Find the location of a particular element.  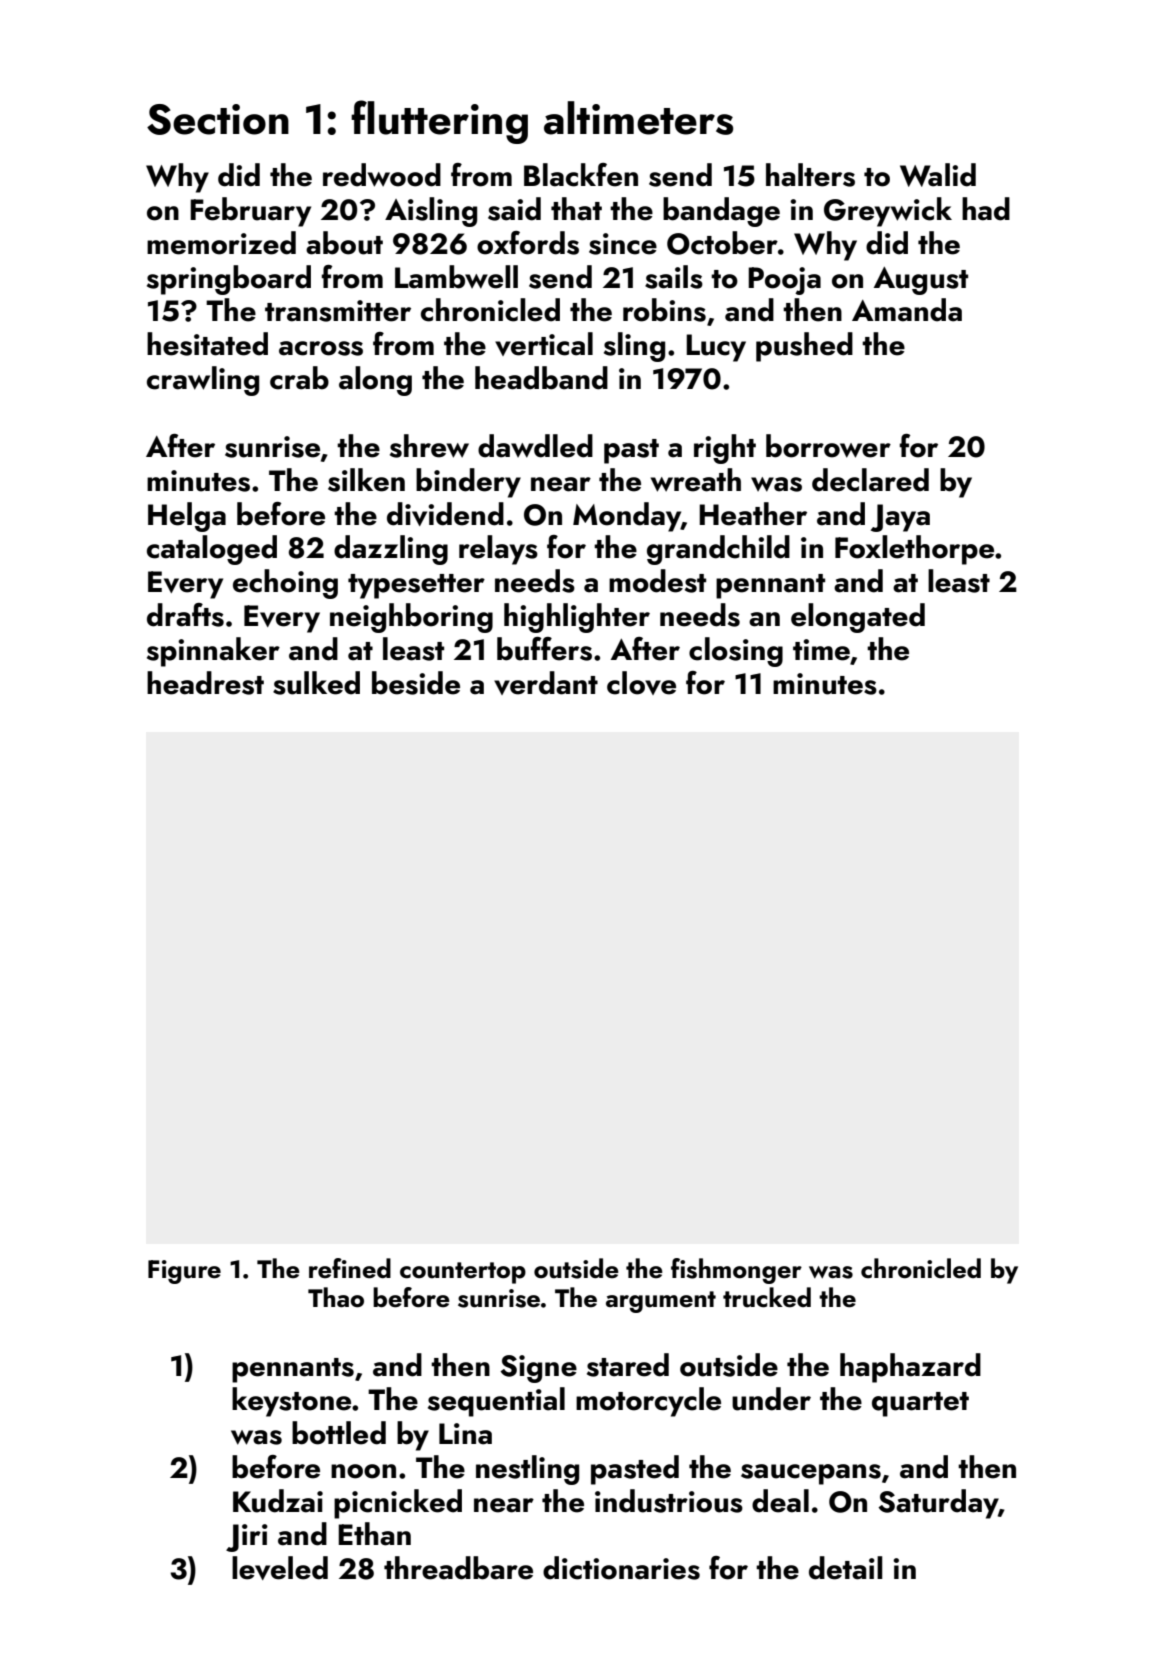

said is located at coordinates (514, 209).
